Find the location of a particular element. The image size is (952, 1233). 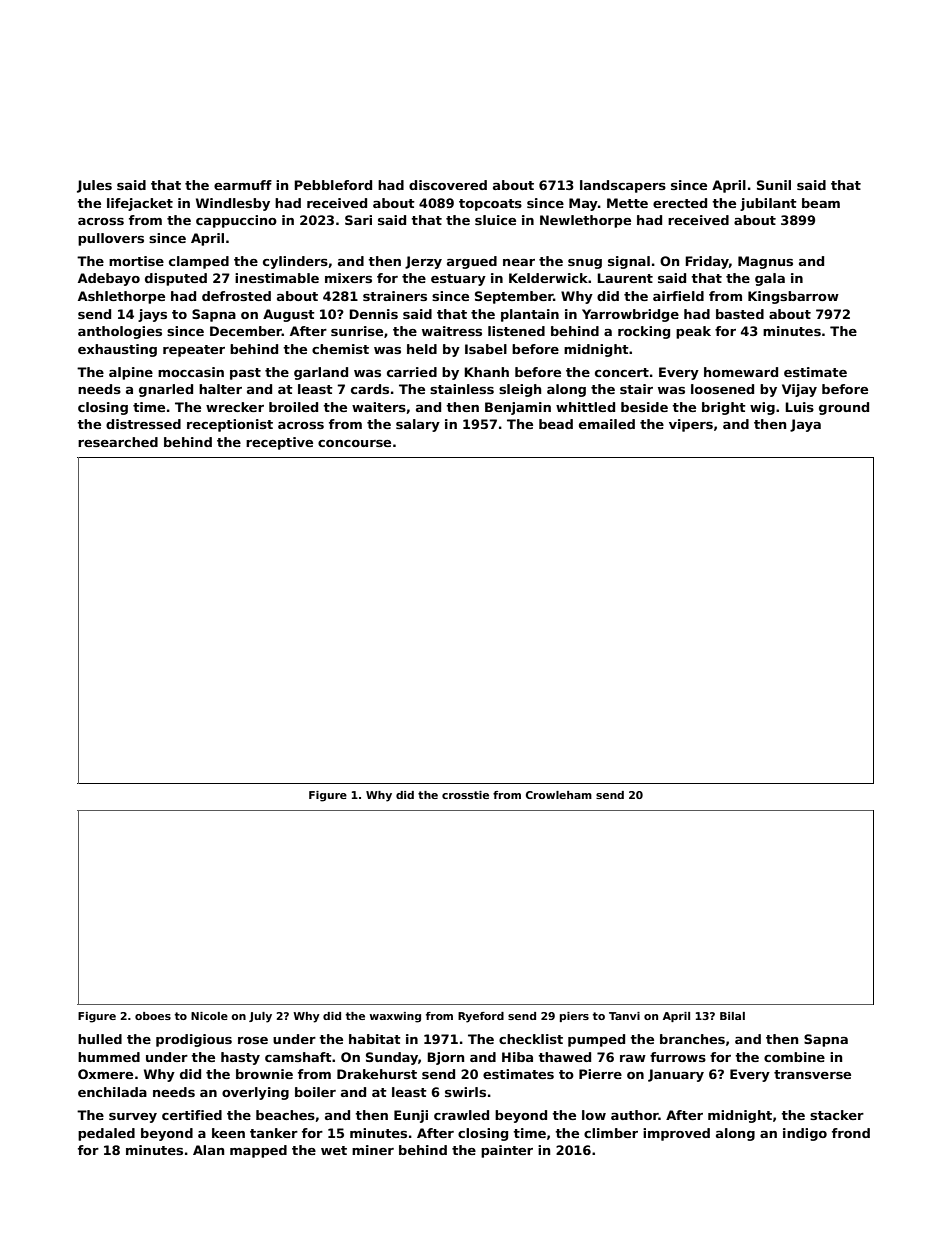

Jules is located at coordinates (94, 186).
